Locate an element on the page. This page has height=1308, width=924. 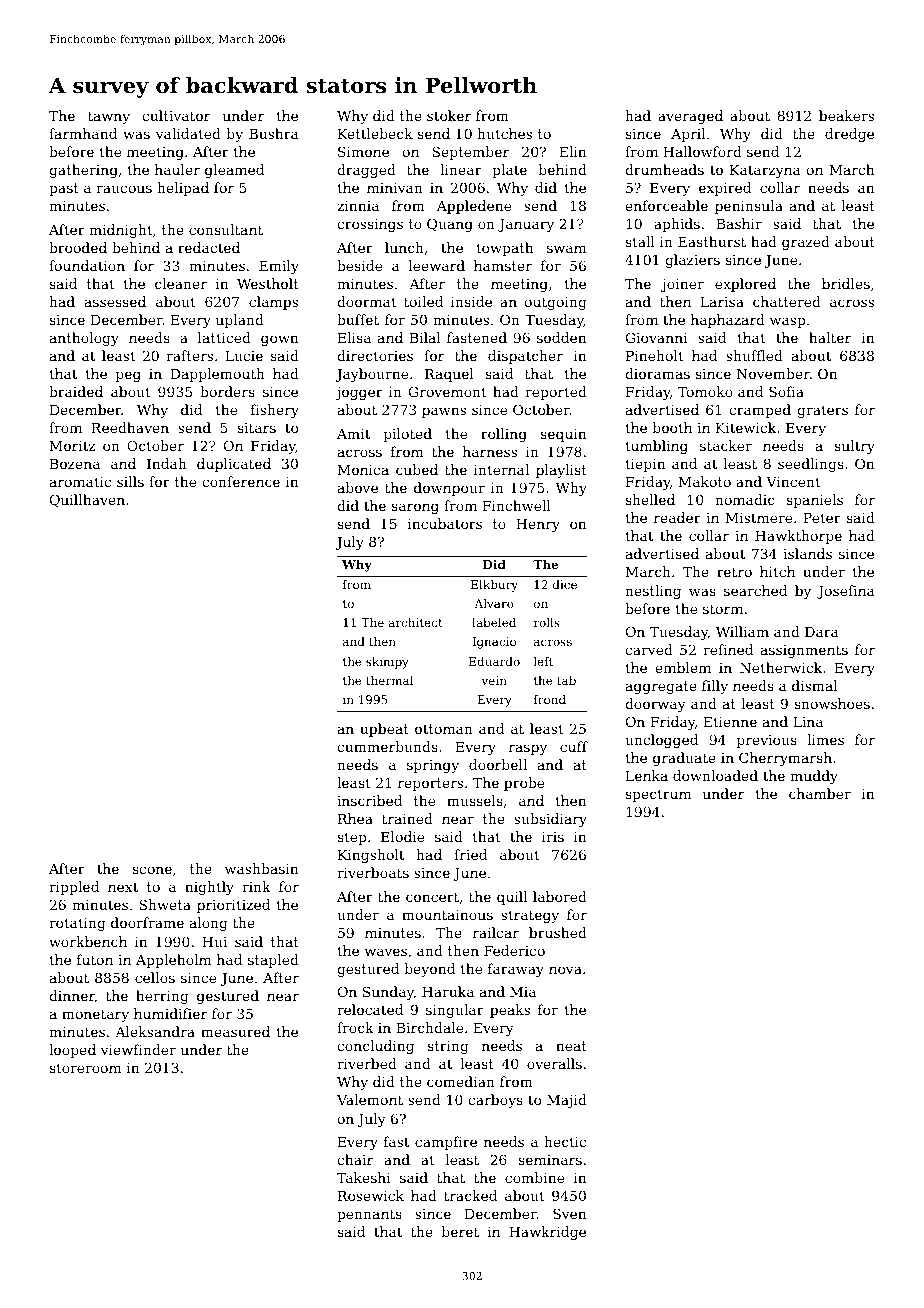
carved is located at coordinates (649, 649).
